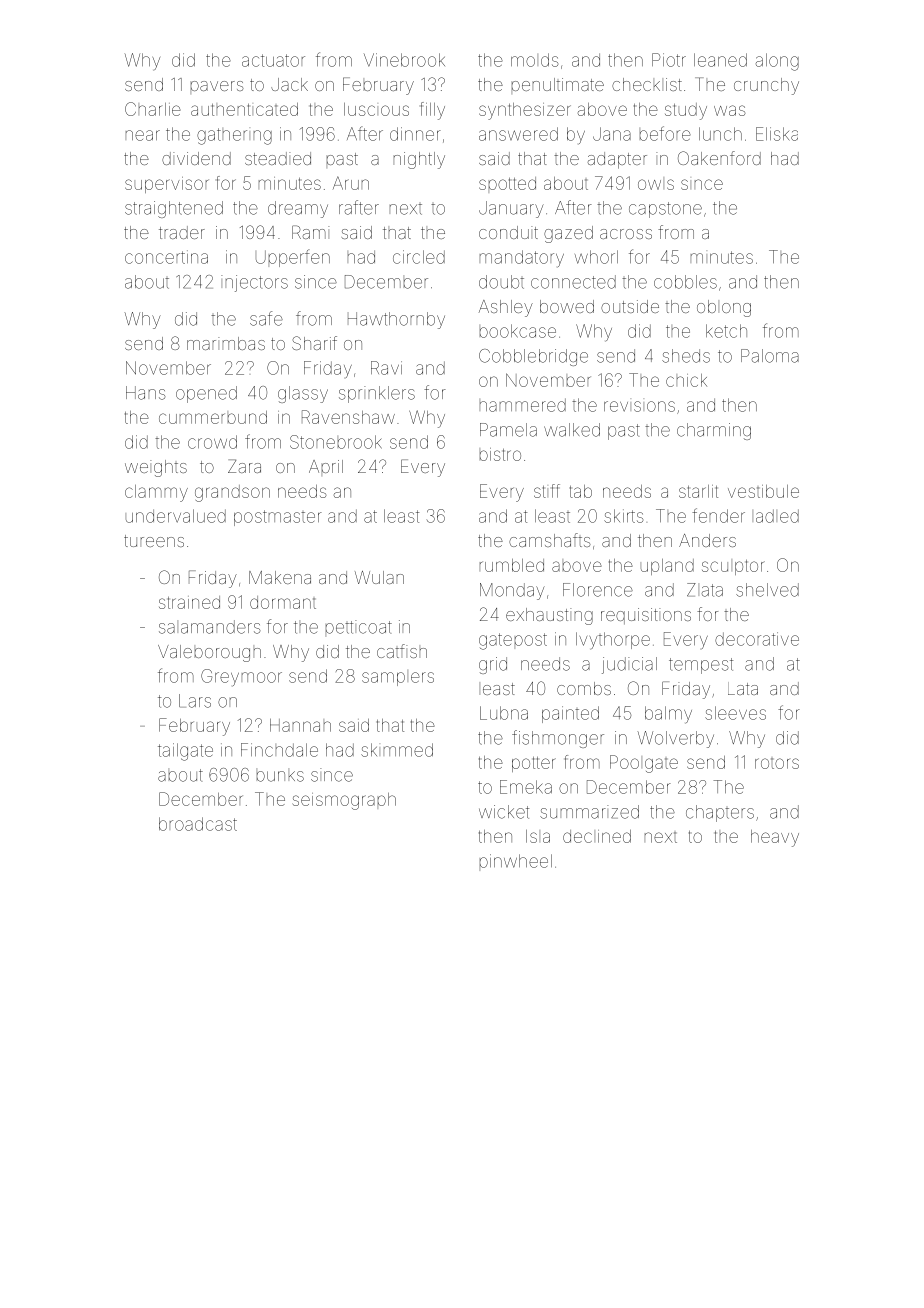 The width and height of the image is (924, 1308). What do you see at coordinates (404, 60) in the image?
I see `Vinebrook` at bounding box center [404, 60].
